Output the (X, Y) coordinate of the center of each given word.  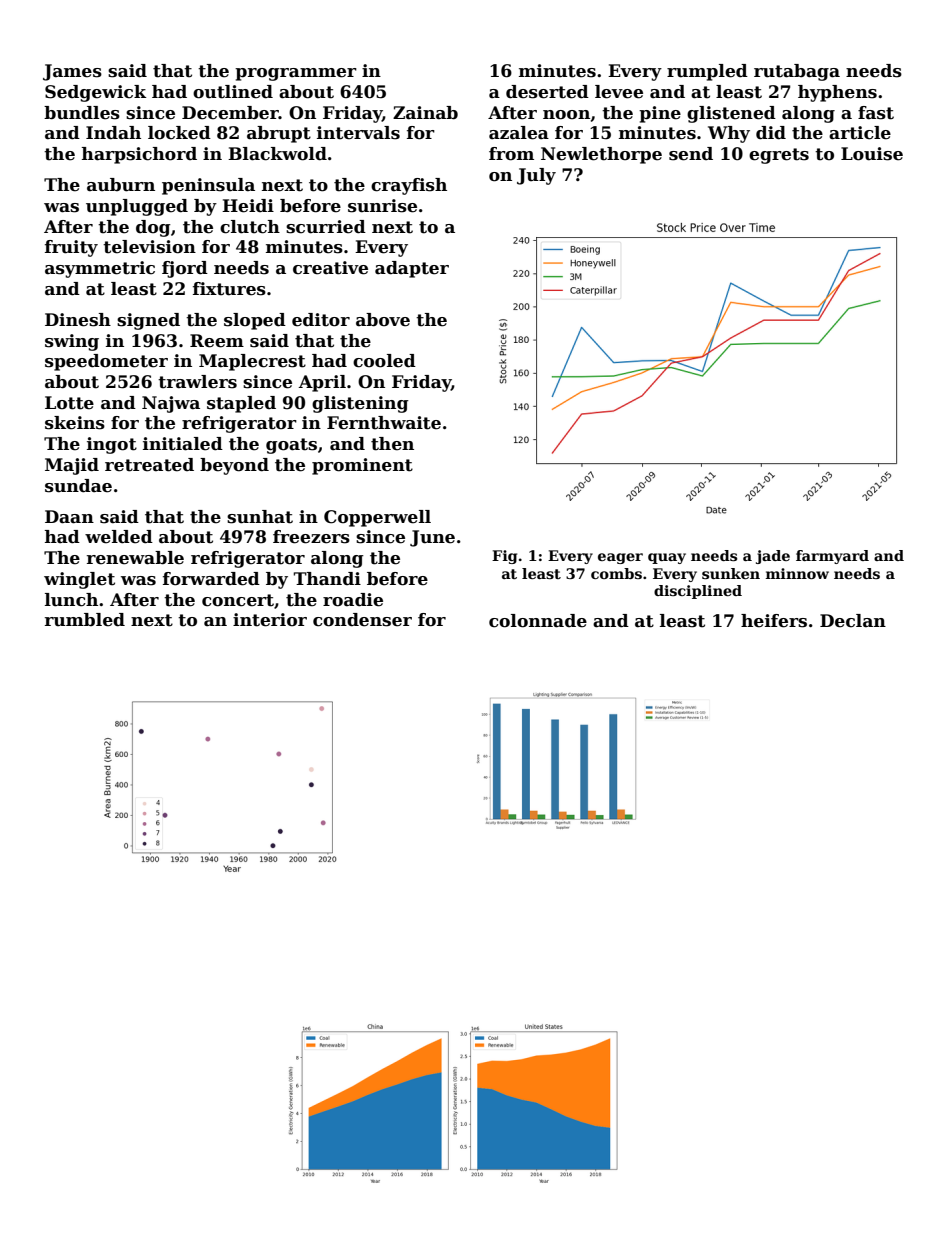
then (392, 444)
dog (153, 228)
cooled (384, 361)
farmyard (832, 557)
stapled (241, 404)
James (72, 72)
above (383, 320)
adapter (412, 269)
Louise (872, 154)
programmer (296, 74)
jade (773, 557)
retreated (149, 465)
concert (238, 600)
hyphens (837, 93)
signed (148, 321)
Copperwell (377, 518)
